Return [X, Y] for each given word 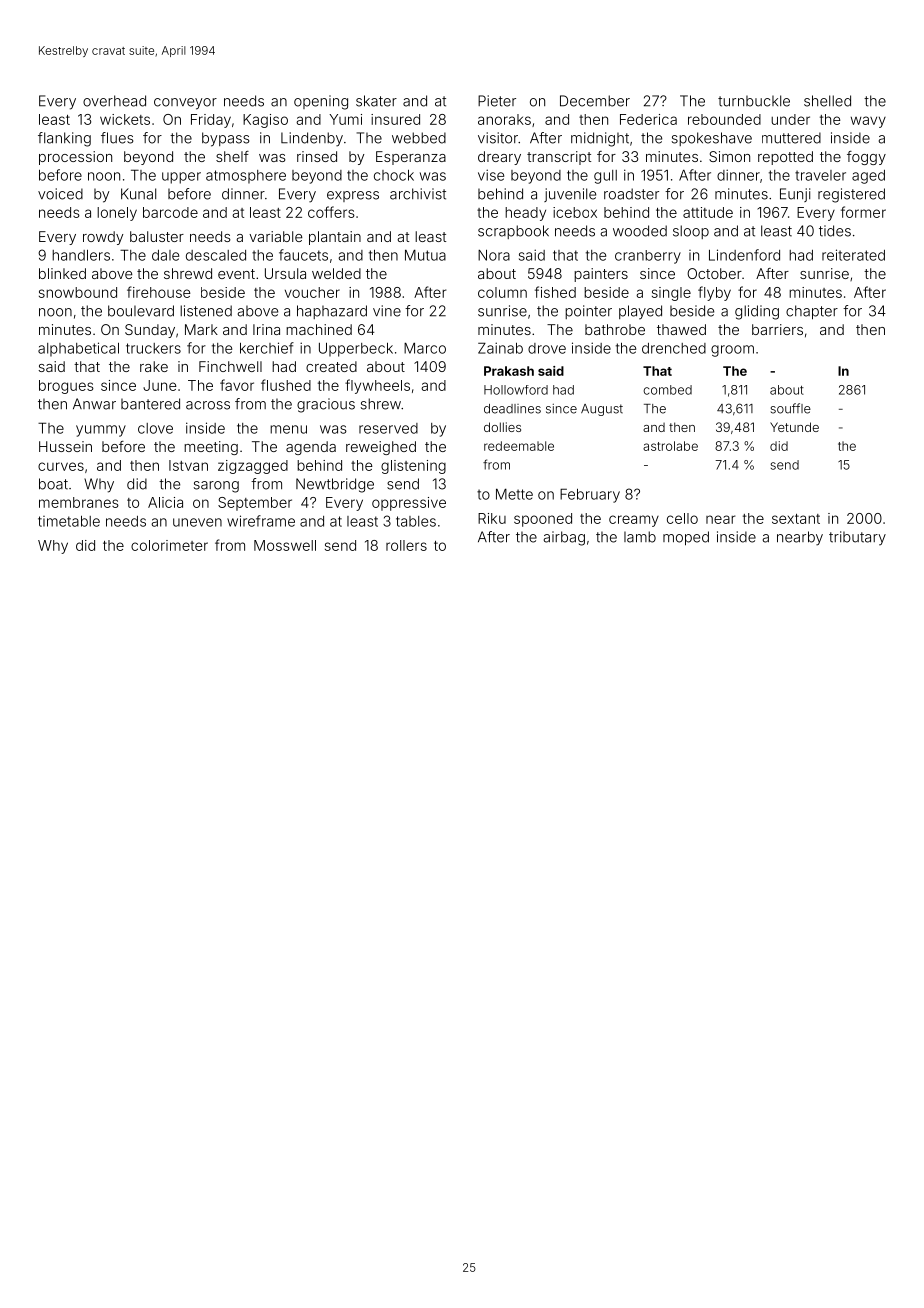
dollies [502, 427]
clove [155, 428]
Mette [514, 494]
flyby [714, 293]
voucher [312, 292]
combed [667, 390]
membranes [79, 502]
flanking [64, 139]
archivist [418, 194]
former [863, 212]
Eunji [795, 195]
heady [525, 214]
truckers [153, 348]
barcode [170, 212]
